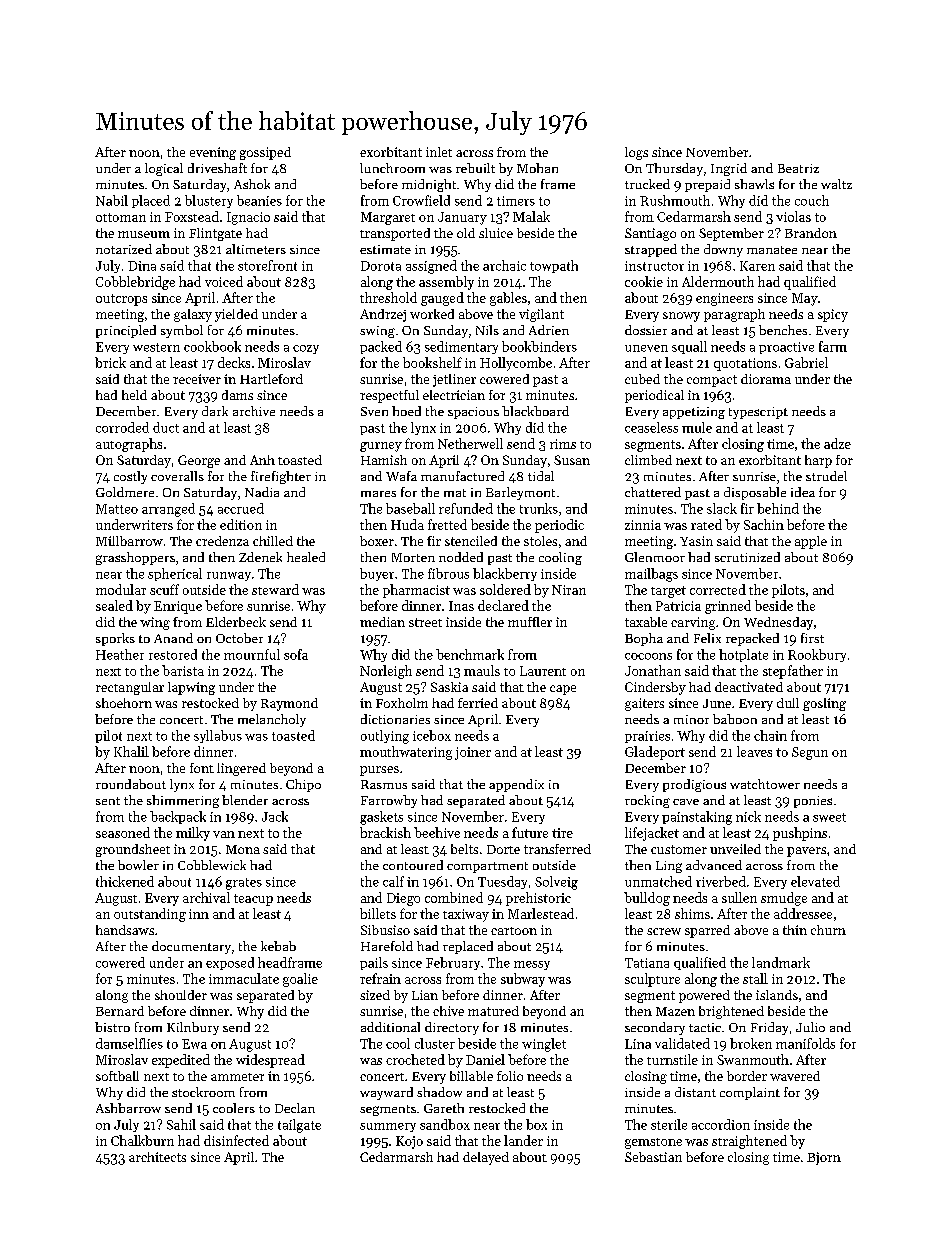  Describe the element at coordinates (181, 1061) in the page. I see `expedited` at that location.
